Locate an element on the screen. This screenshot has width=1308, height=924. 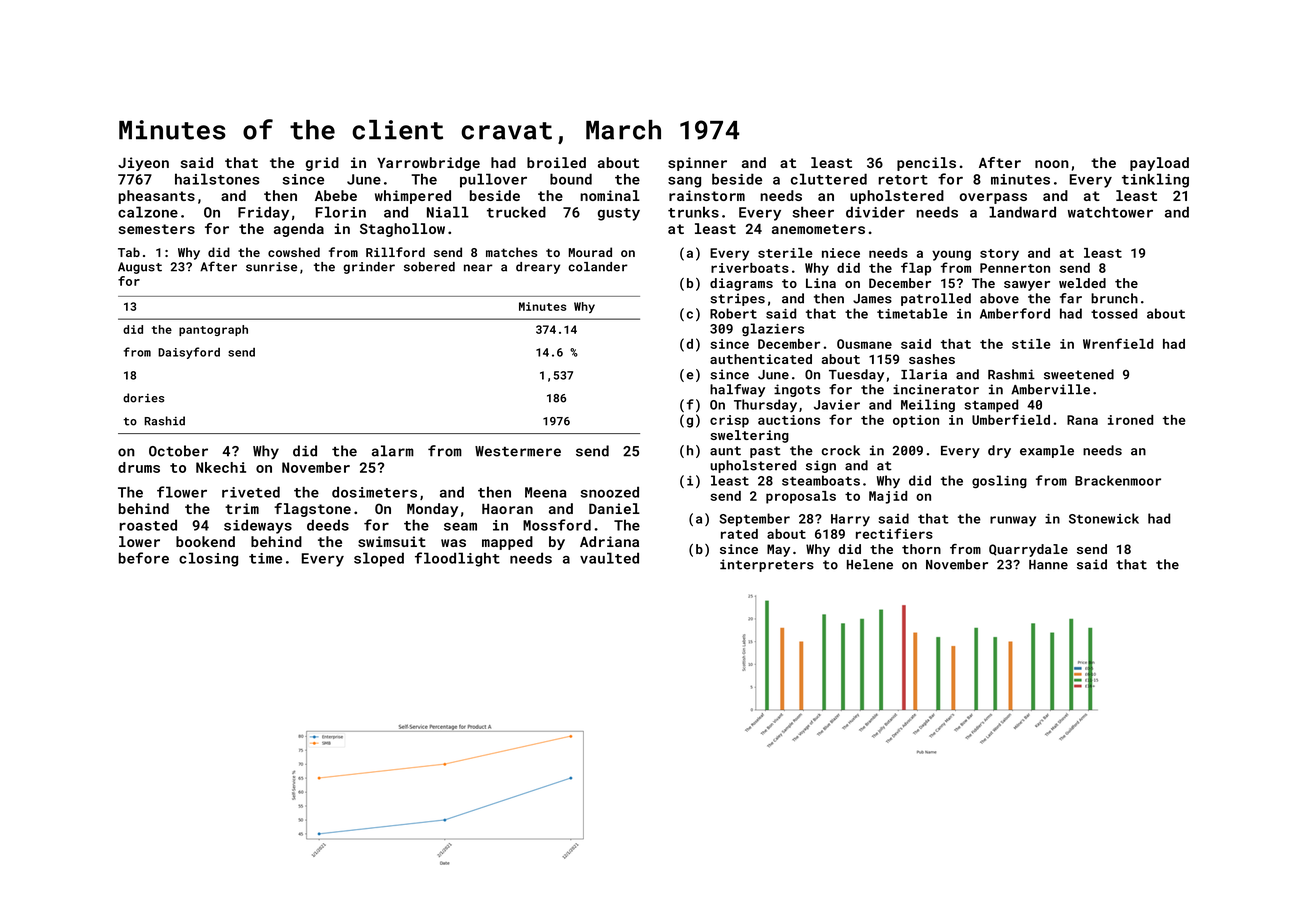
Jiyeon is located at coordinates (143, 164).
